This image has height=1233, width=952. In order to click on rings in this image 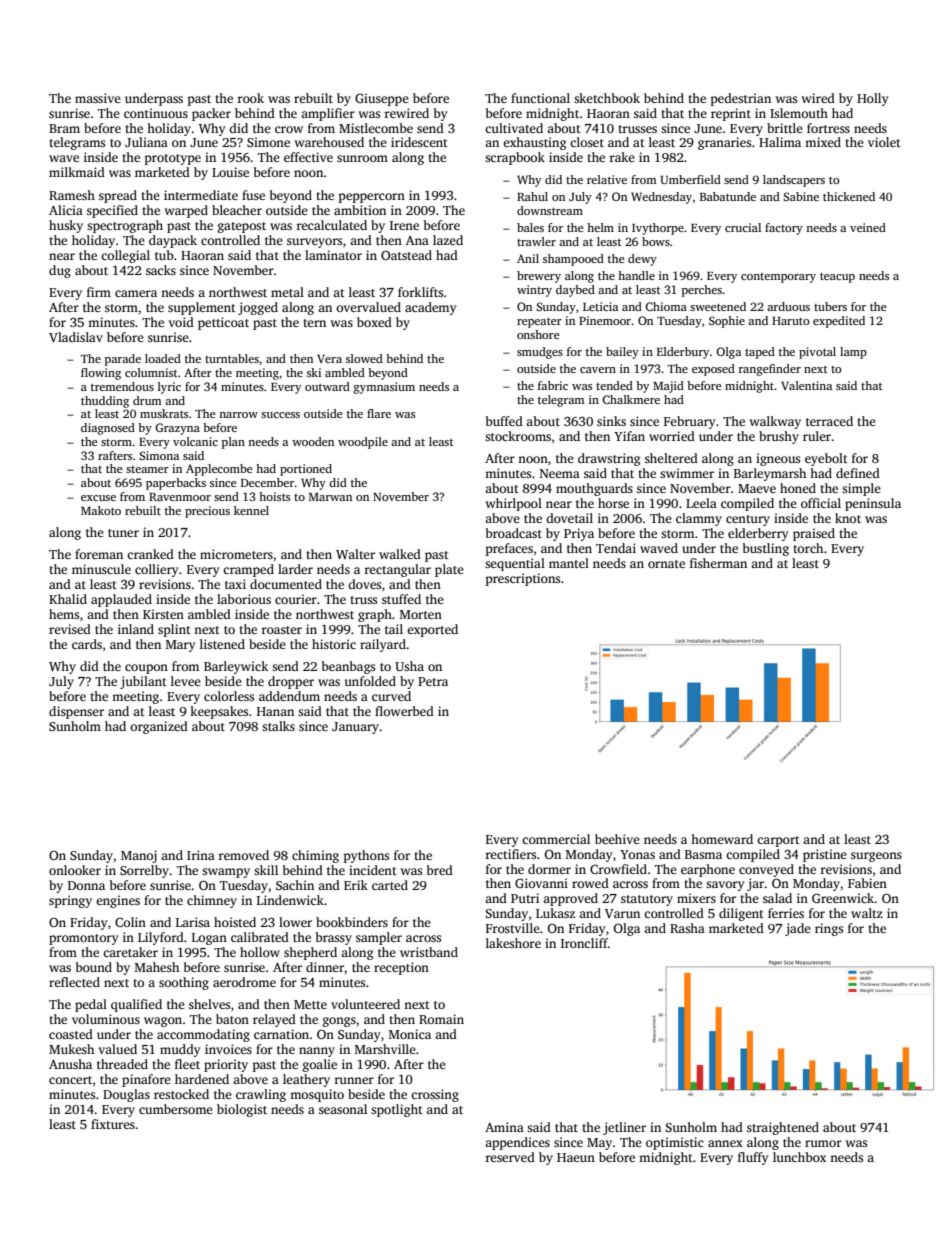, I will do `click(829, 929)`.
